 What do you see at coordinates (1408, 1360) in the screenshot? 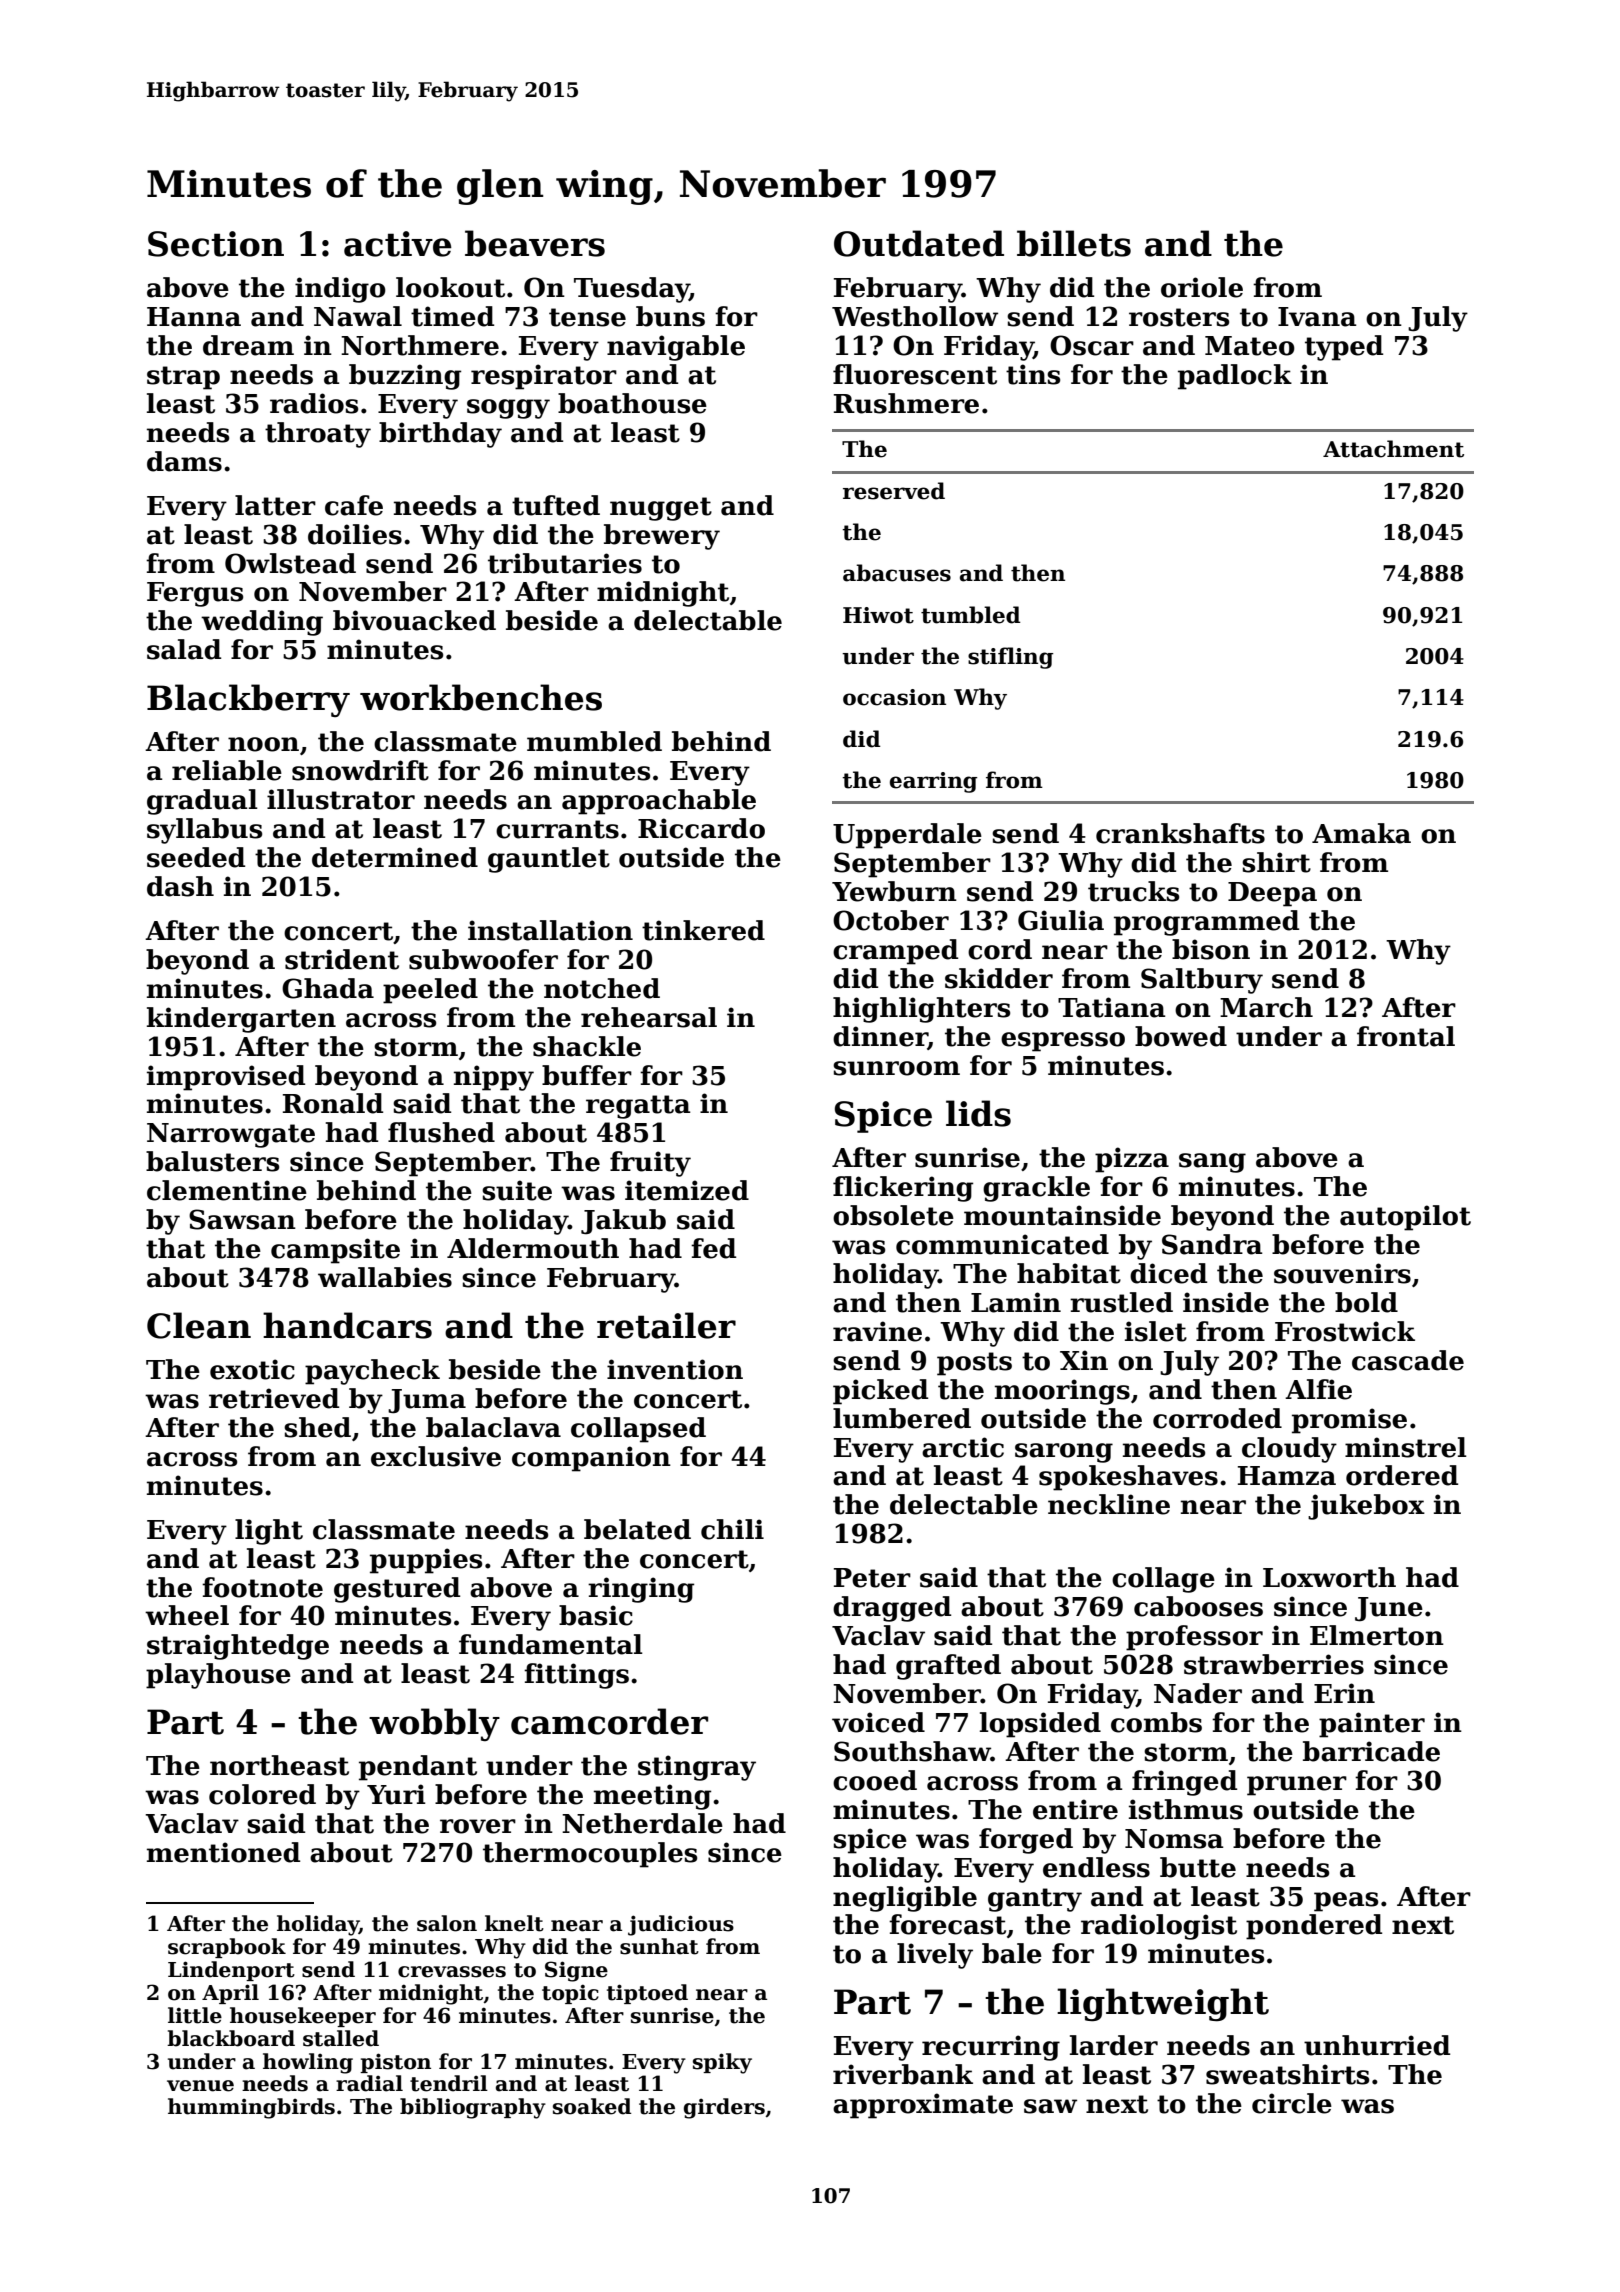
I see `cascade` at bounding box center [1408, 1360].
